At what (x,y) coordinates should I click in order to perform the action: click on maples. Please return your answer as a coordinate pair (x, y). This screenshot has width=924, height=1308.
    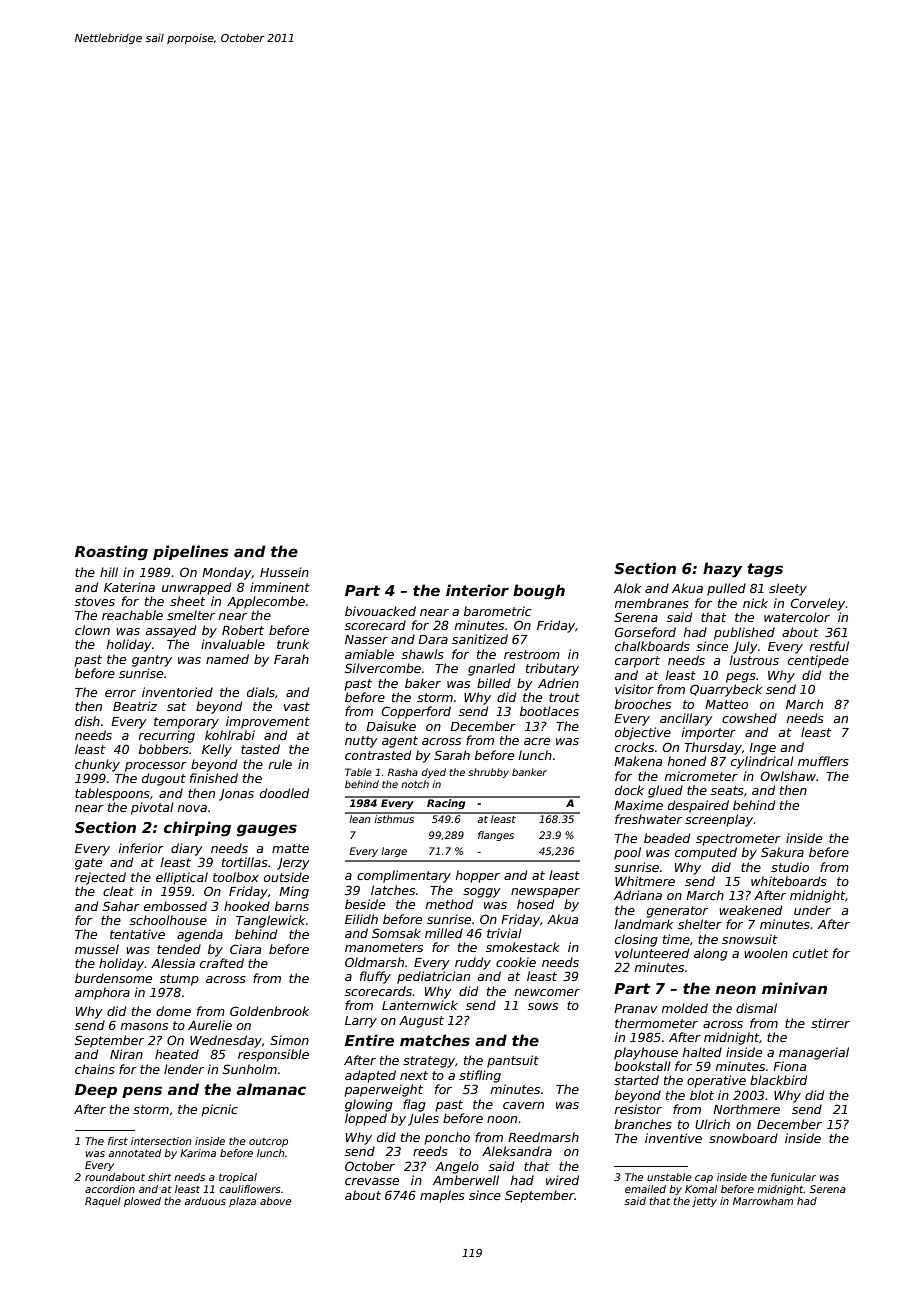
    Looking at the image, I should click on (442, 1196).
